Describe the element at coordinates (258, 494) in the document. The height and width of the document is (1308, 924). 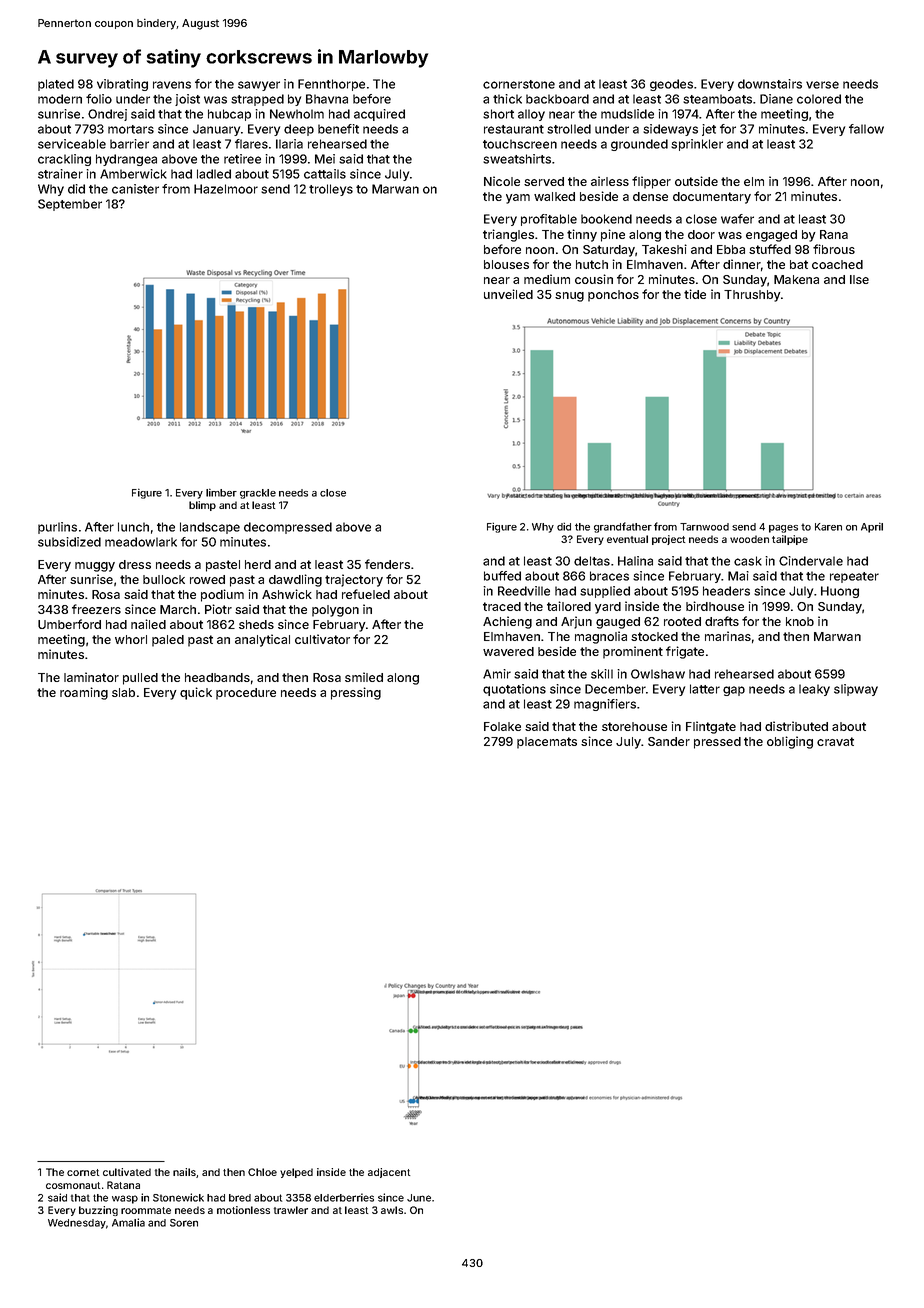
I see `grackle` at that location.
